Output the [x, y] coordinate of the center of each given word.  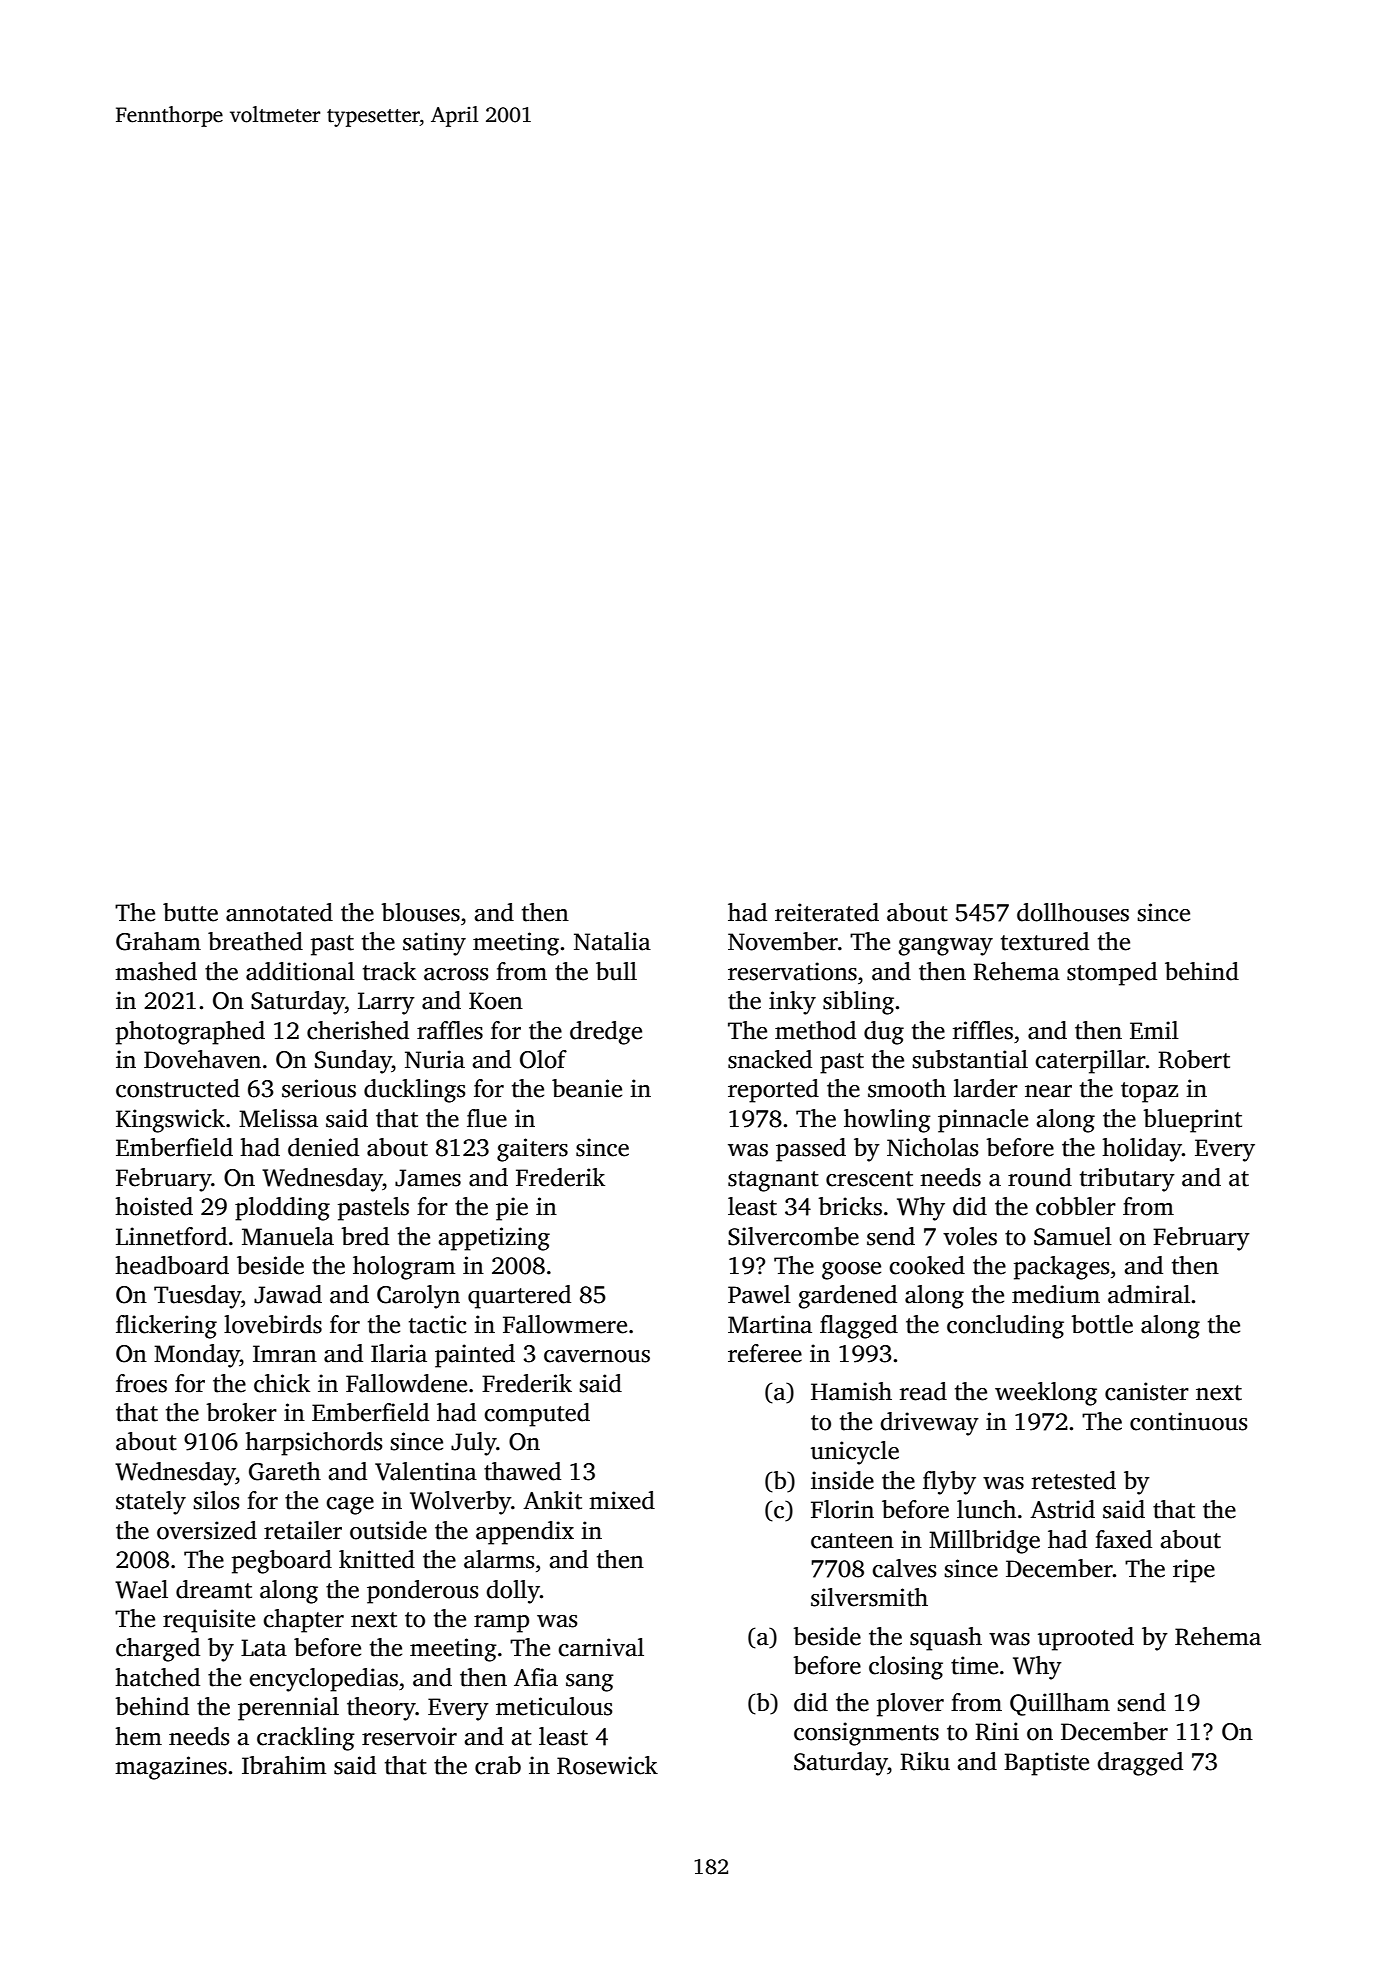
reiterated [827, 912]
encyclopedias [323, 1680]
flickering [166, 1327]
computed [537, 1415]
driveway [929, 1424]
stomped [1112, 974]
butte [190, 912]
